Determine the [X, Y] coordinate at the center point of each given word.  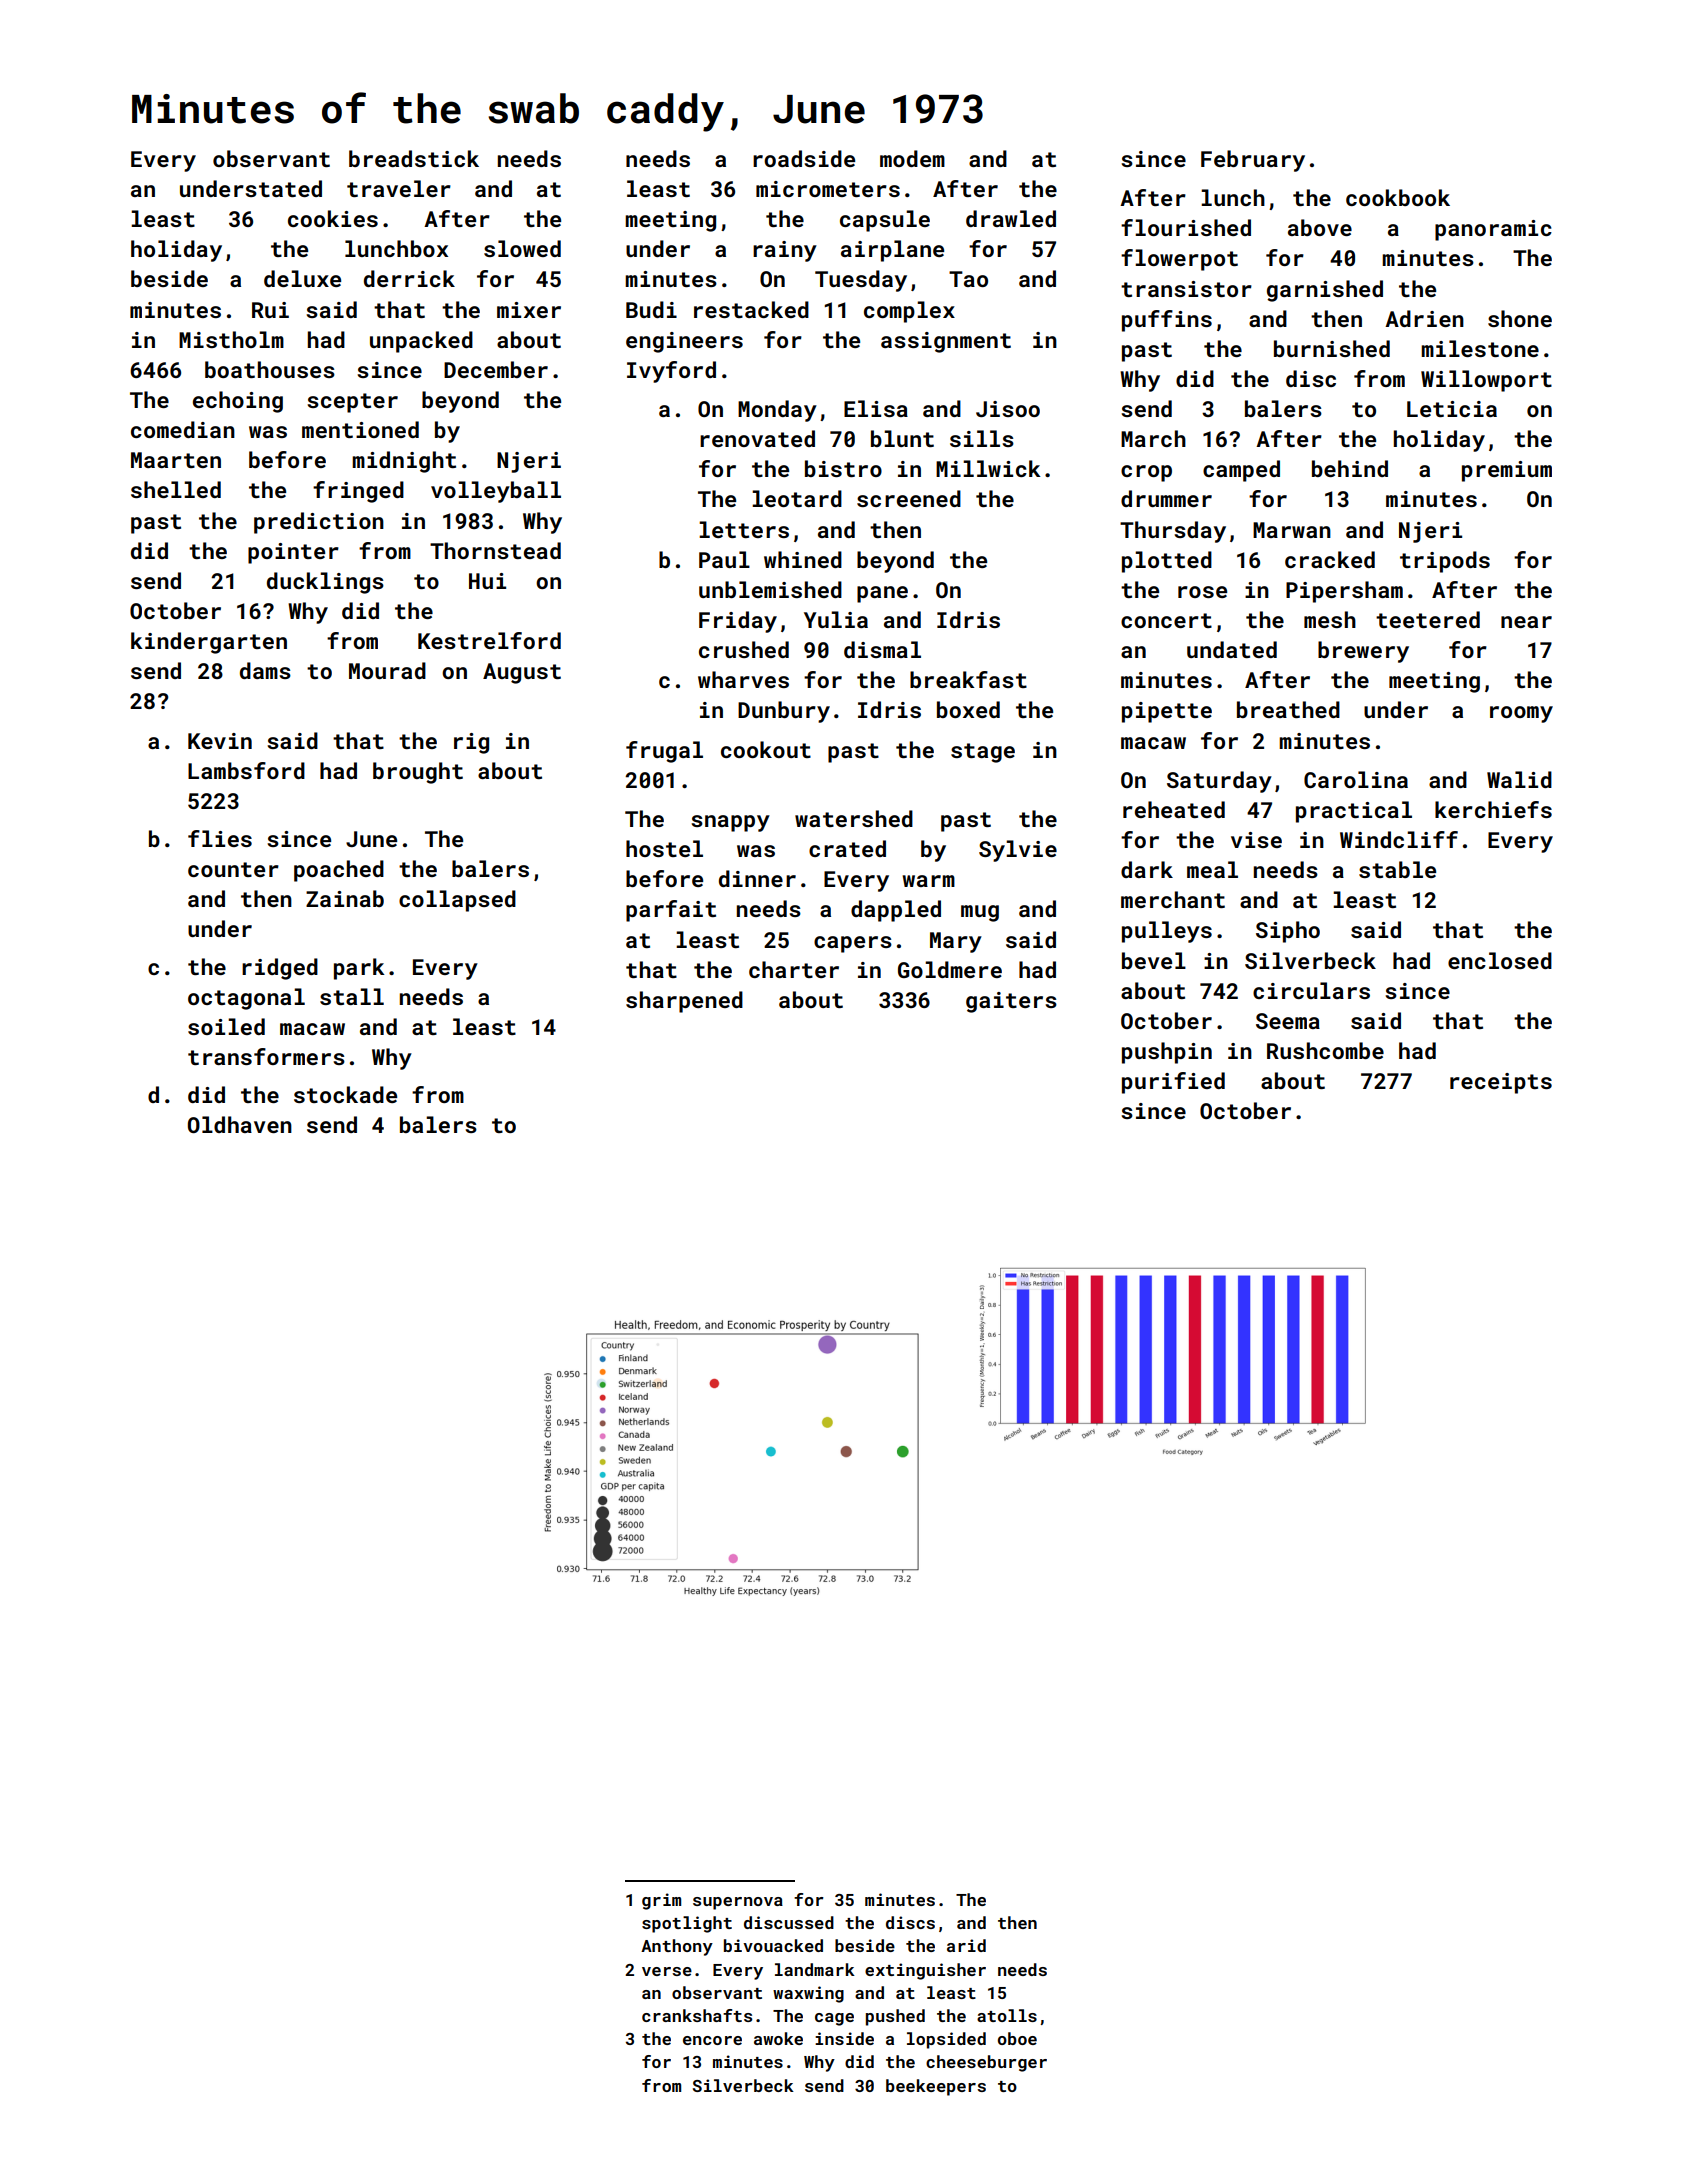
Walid [1519, 779]
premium [1507, 471]
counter [233, 869]
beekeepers [936, 2087]
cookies [333, 218]
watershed [854, 818]
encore [712, 2040]
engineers [684, 342]
